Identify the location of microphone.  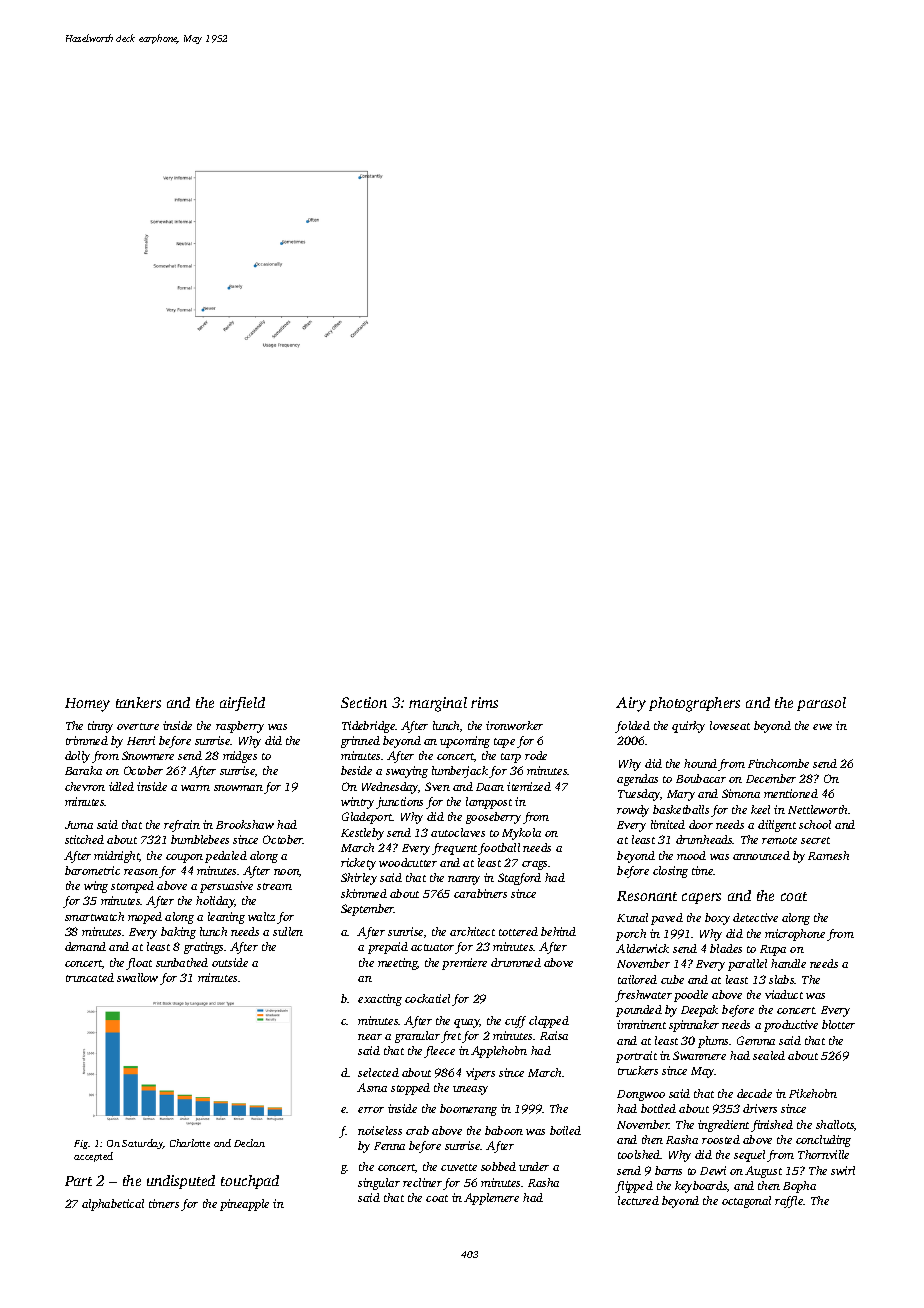
(795, 935).
